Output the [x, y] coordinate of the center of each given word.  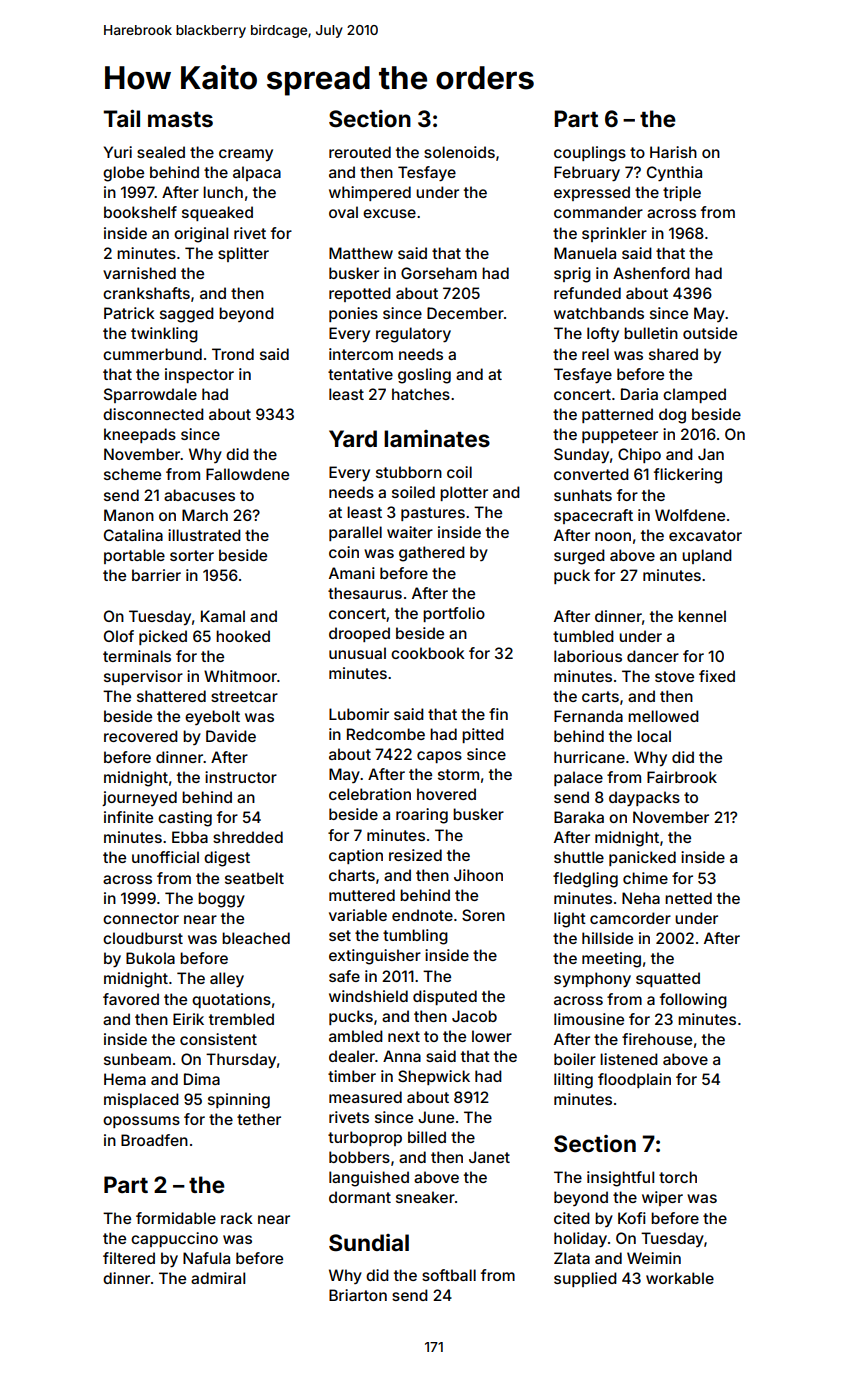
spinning [239, 1101]
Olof [119, 636]
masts [180, 120]
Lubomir [359, 714]
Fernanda [588, 716]
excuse [389, 213]
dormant [360, 1197]
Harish [673, 152]
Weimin [654, 1258]
